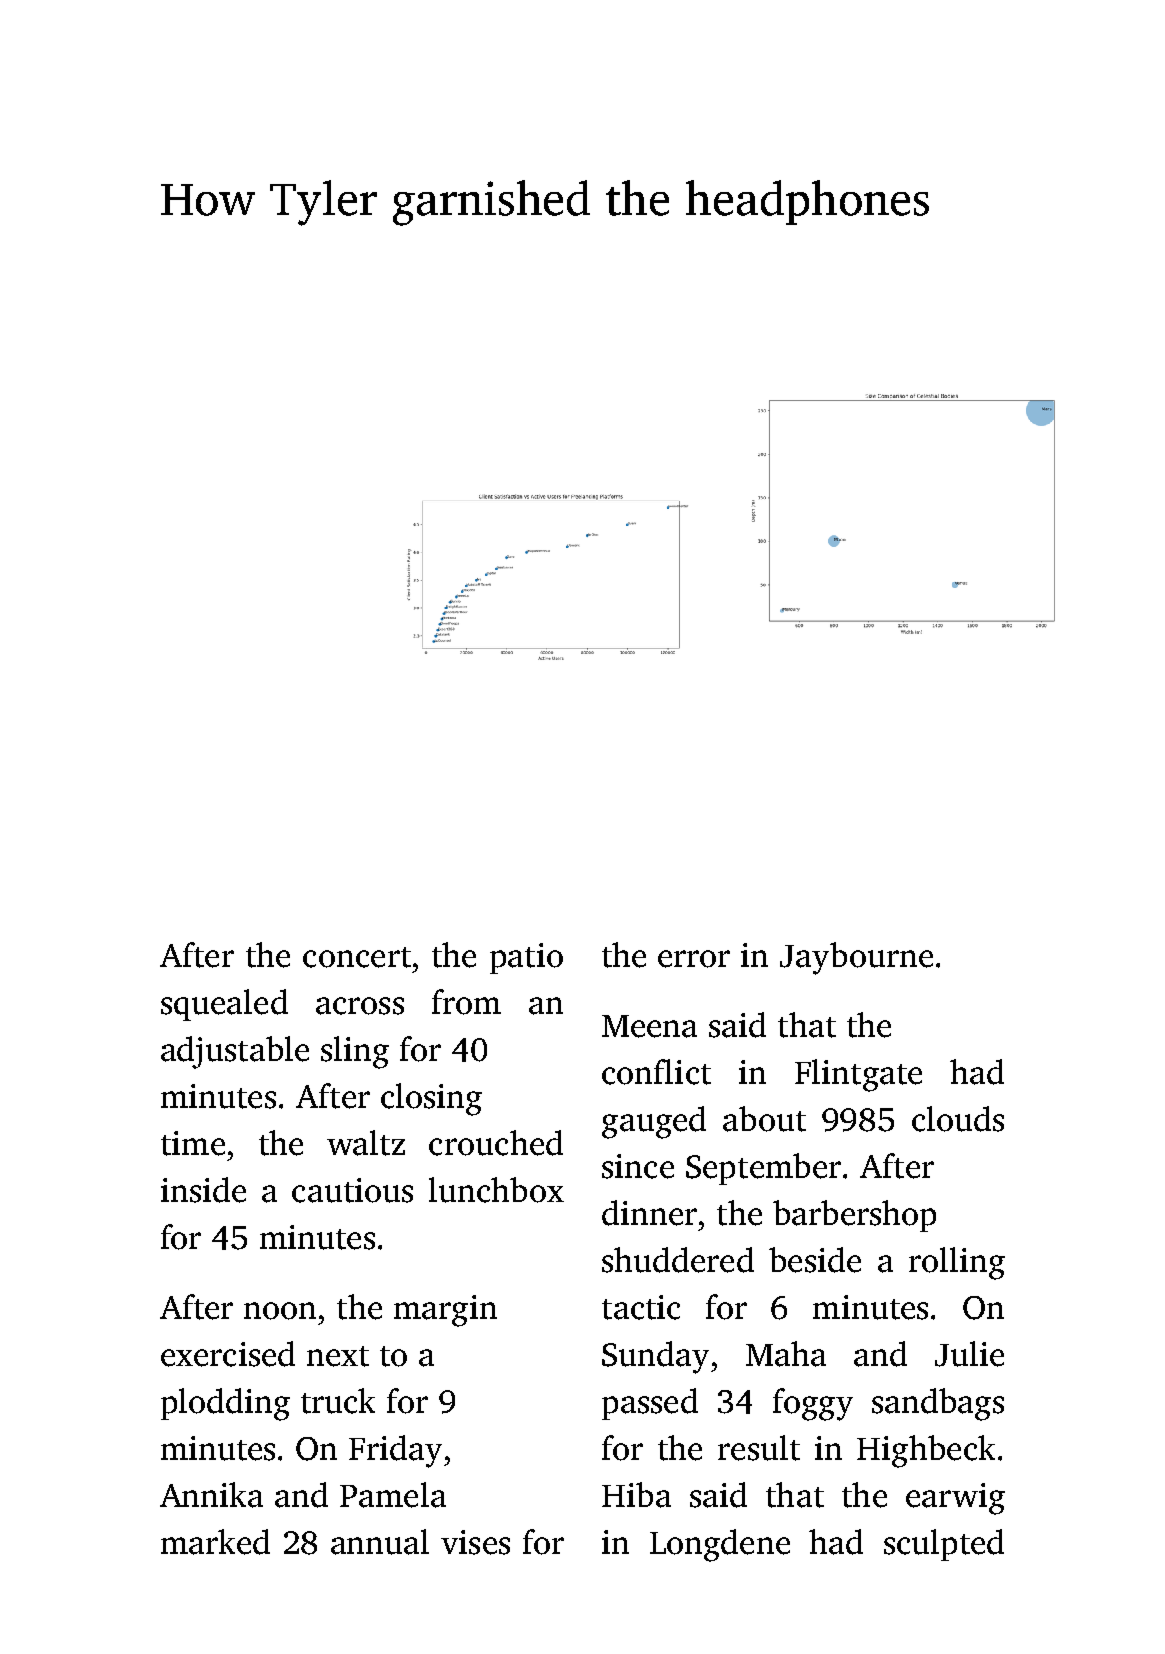 Image resolution: width=1165 pixels, height=1654 pixels. What do you see at coordinates (786, 1354) in the screenshot?
I see `Maha` at bounding box center [786, 1354].
